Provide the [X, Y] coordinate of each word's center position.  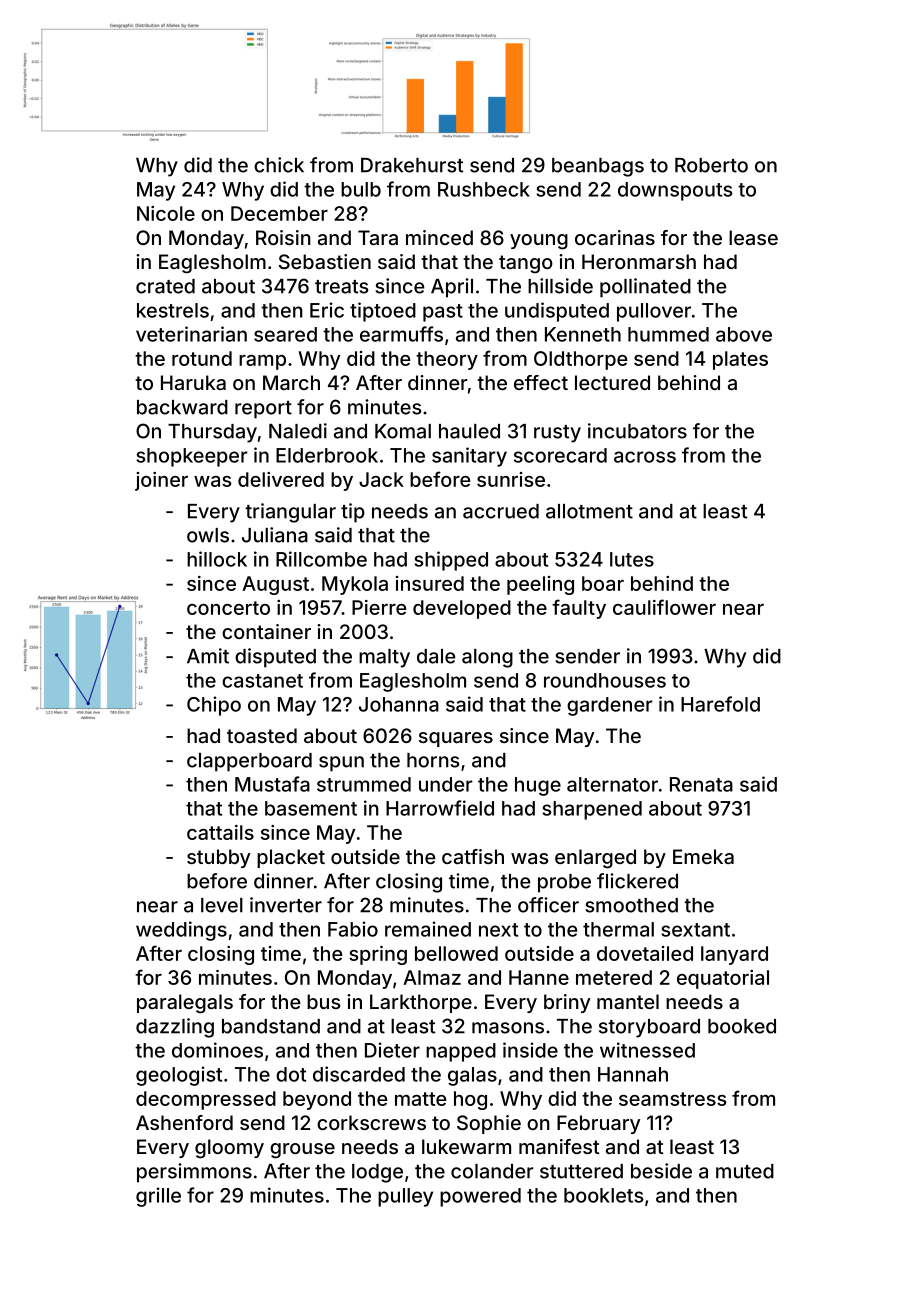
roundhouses [605, 680]
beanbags [598, 167]
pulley [405, 1197]
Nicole [166, 213]
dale [436, 656]
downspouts [675, 191]
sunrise [511, 479]
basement [311, 808]
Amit [208, 656]
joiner [161, 481]
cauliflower [664, 607]
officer [548, 905]
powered [480, 1197]
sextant [695, 930]
